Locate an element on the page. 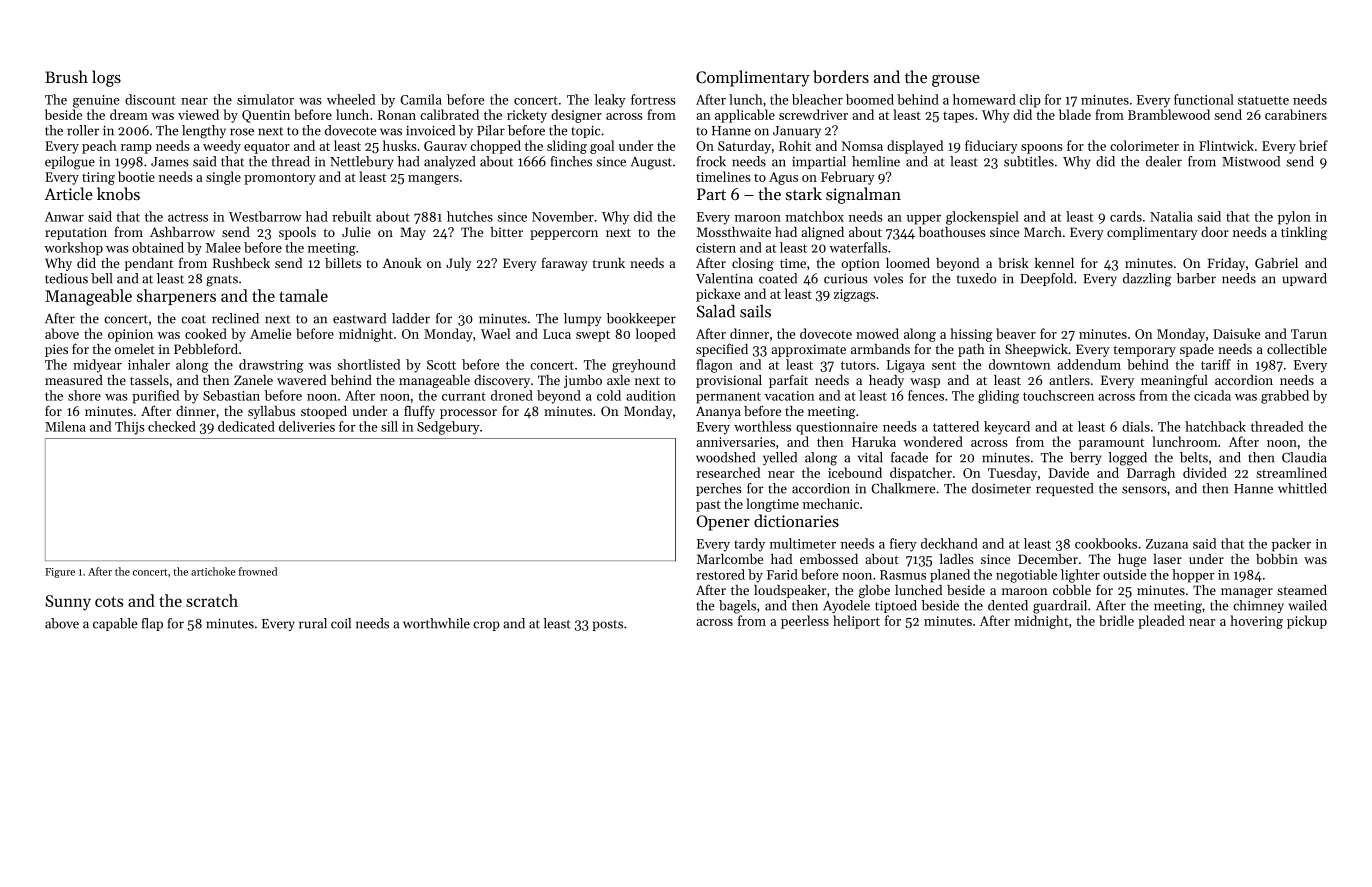 The image size is (1372, 887). deliveries is located at coordinates (307, 426).
